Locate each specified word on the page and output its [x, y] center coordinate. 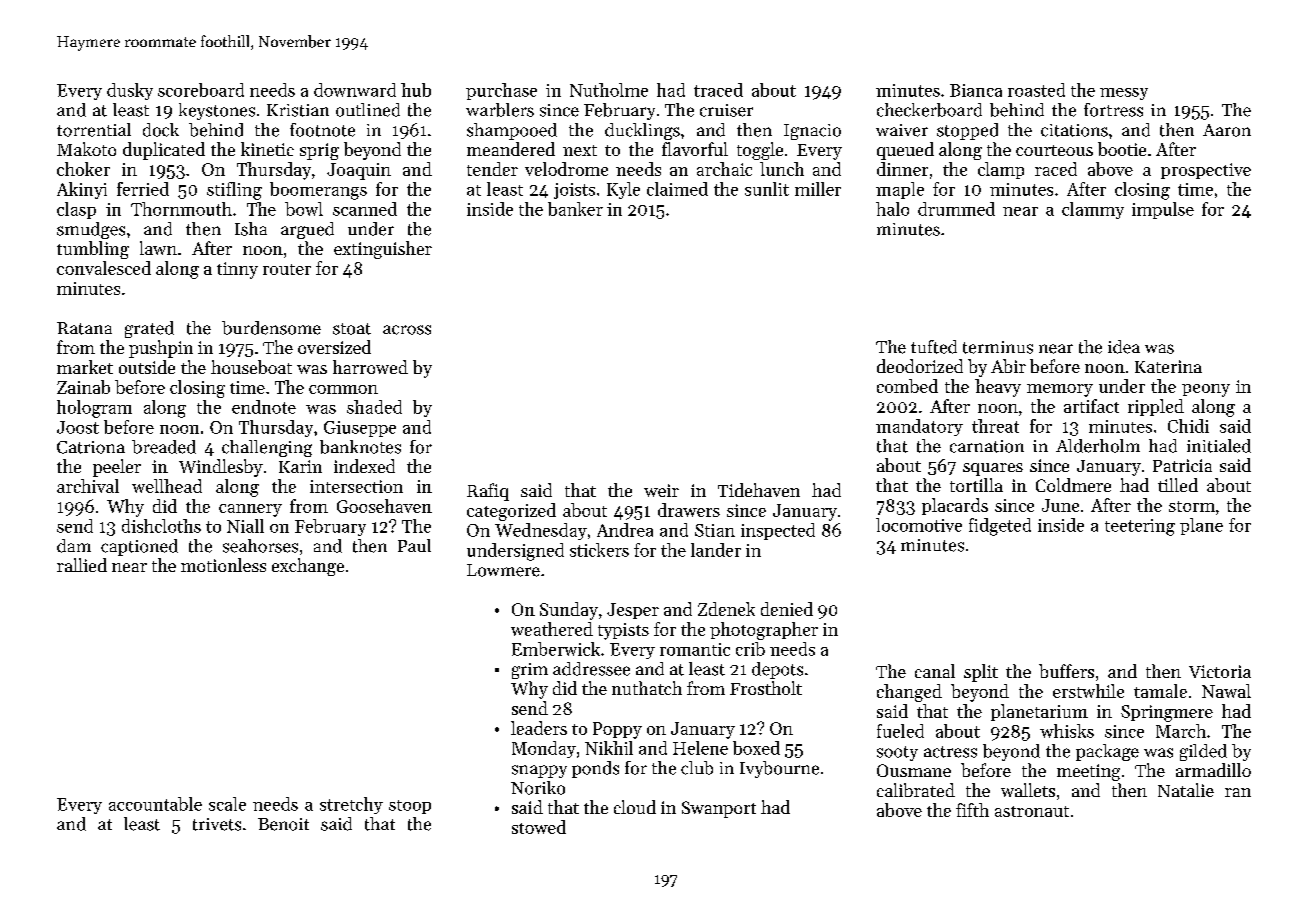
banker [575, 209]
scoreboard [201, 90]
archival [88, 486]
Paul [414, 545]
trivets [217, 824]
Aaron [1227, 130]
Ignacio [812, 132]
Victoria [1220, 671]
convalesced [104, 268]
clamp [1001, 170]
